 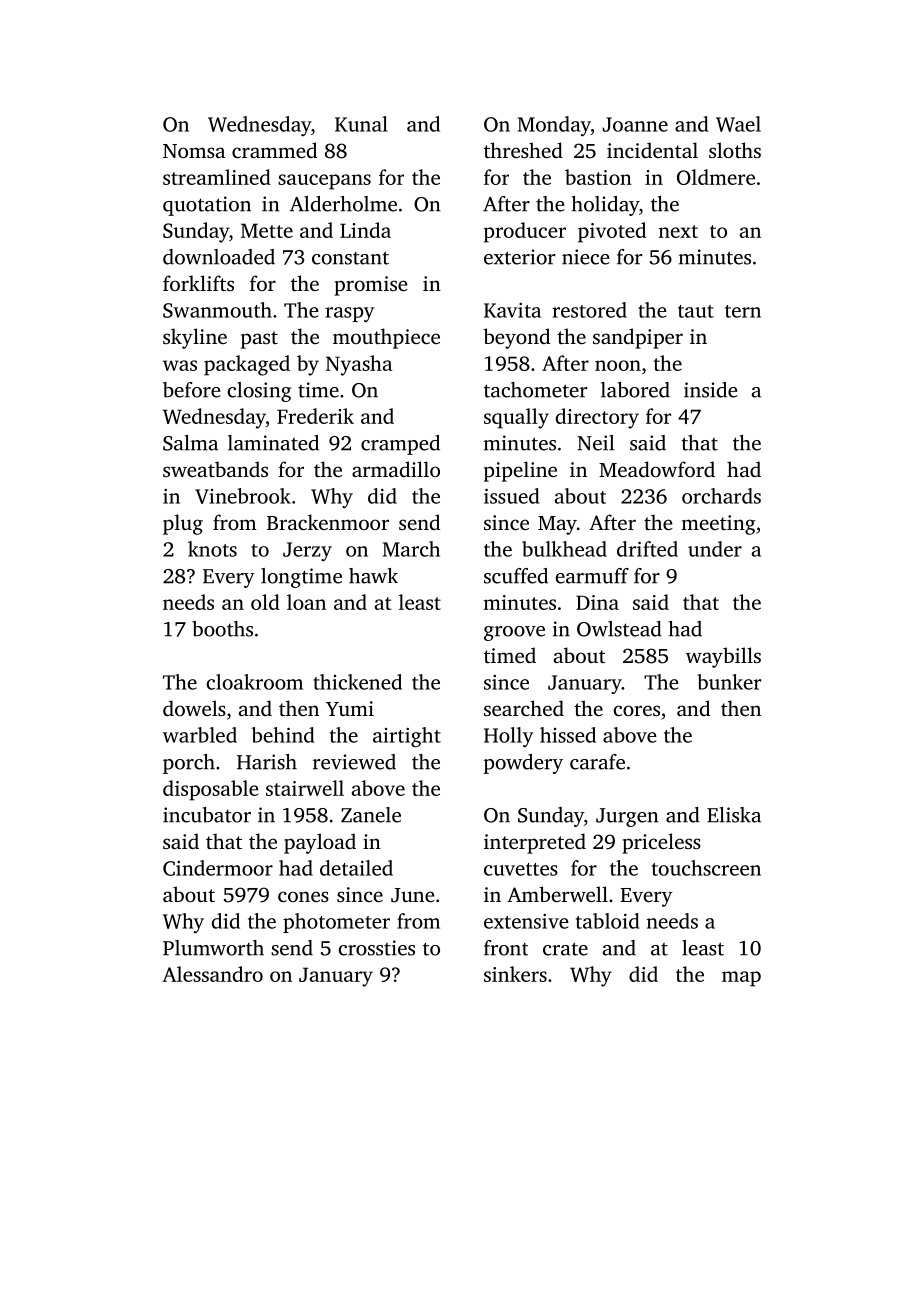 I want to click on Joanne, so click(x=635, y=124).
